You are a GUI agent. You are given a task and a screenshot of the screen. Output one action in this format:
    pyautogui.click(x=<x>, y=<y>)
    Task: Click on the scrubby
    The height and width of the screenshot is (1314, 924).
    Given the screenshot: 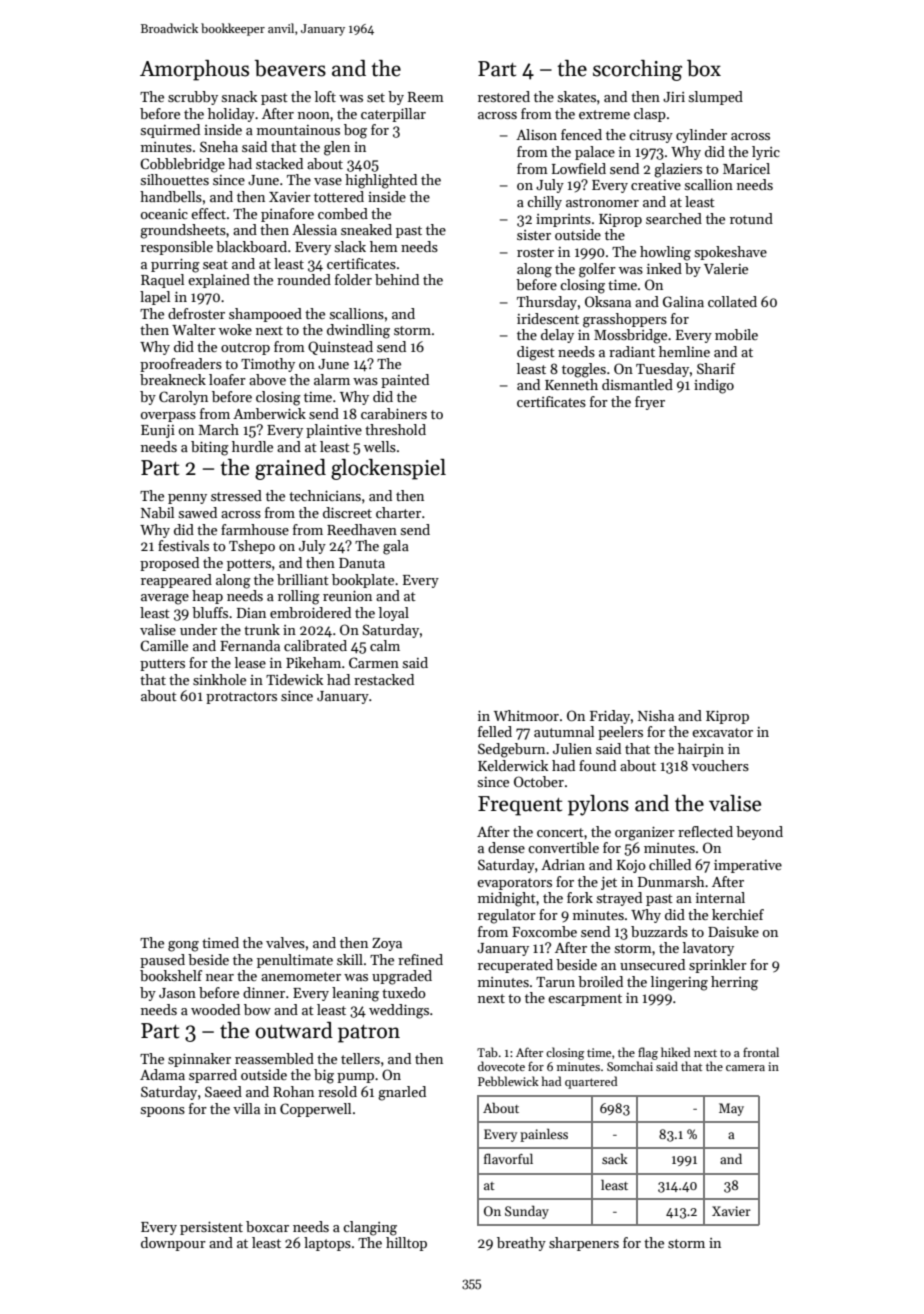 What is the action you would take?
    pyautogui.click(x=193, y=98)
